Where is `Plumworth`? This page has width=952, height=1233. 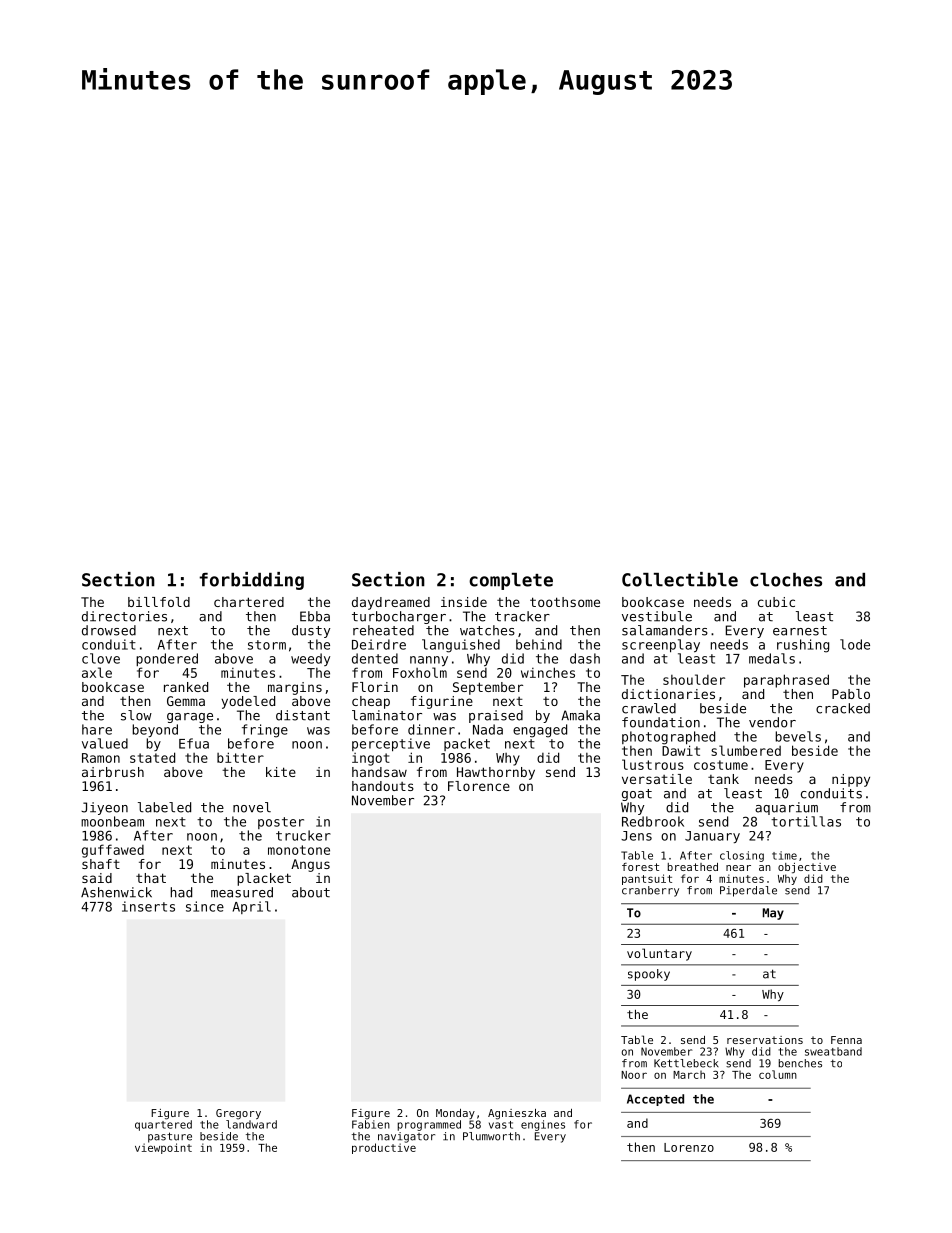
Plumworth is located at coordinates (491, 1136).
